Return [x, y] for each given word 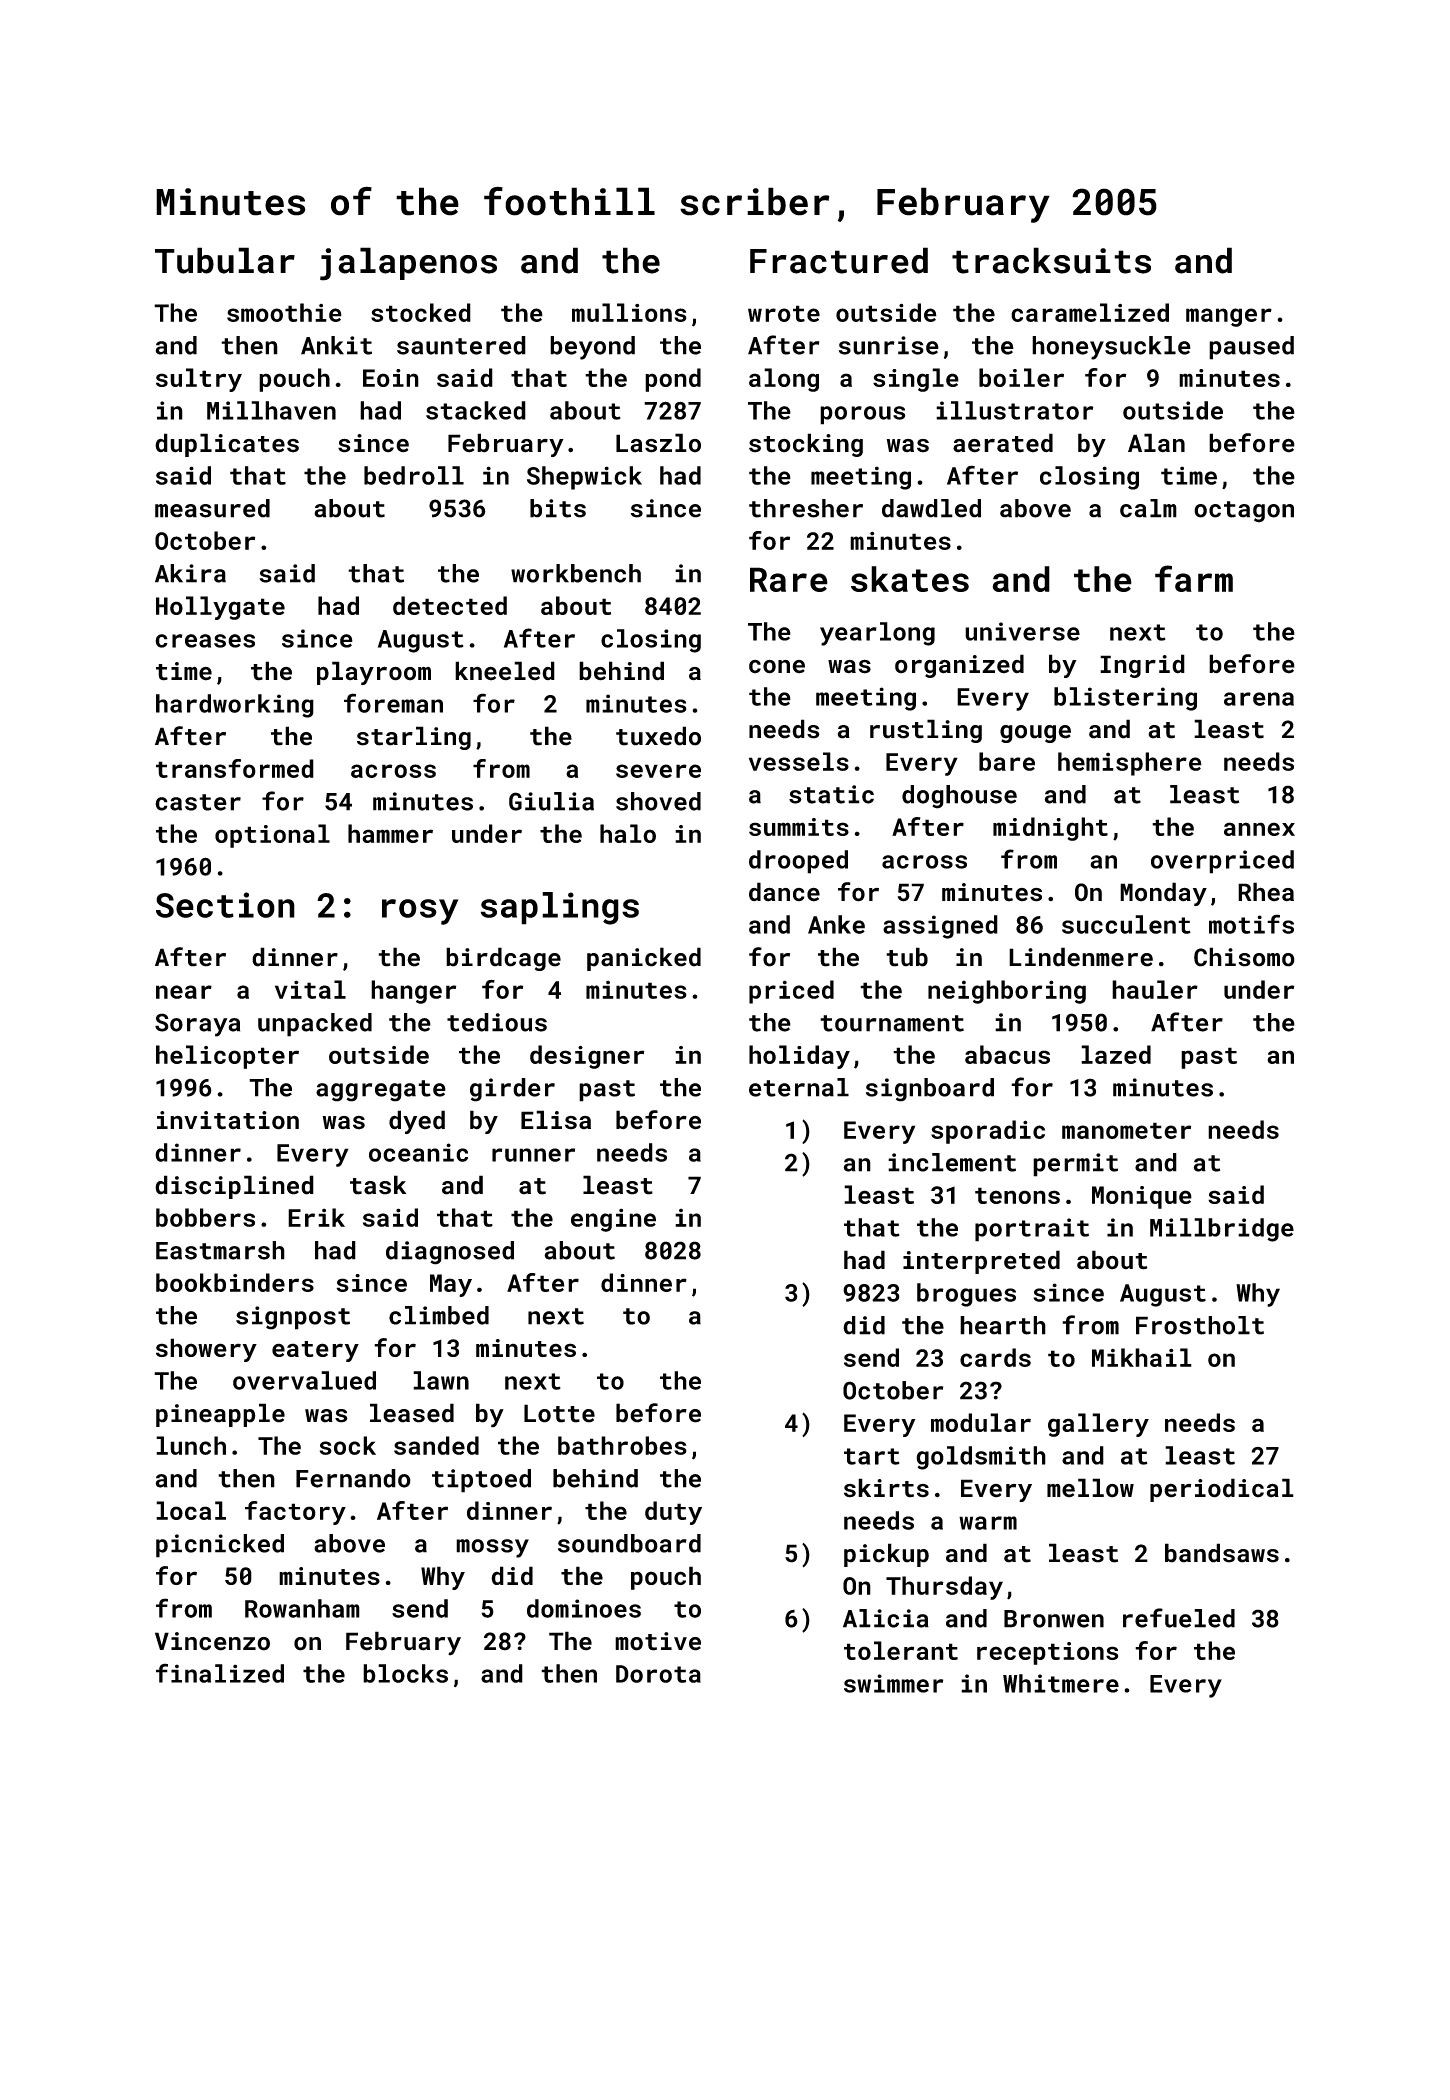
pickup [886, 1555]
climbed [439, 1315]
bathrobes [622, 1445]
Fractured [839, 260]
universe [1022, 631]
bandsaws [1222, 1553]
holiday [799, 1057]
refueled [1179, 1618]
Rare [789, 579]
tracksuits [1051, 260]
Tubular [225, 260]
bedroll [414, 475]
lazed [1116, 1054]
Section [225, 905]
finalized [220, 1673]
